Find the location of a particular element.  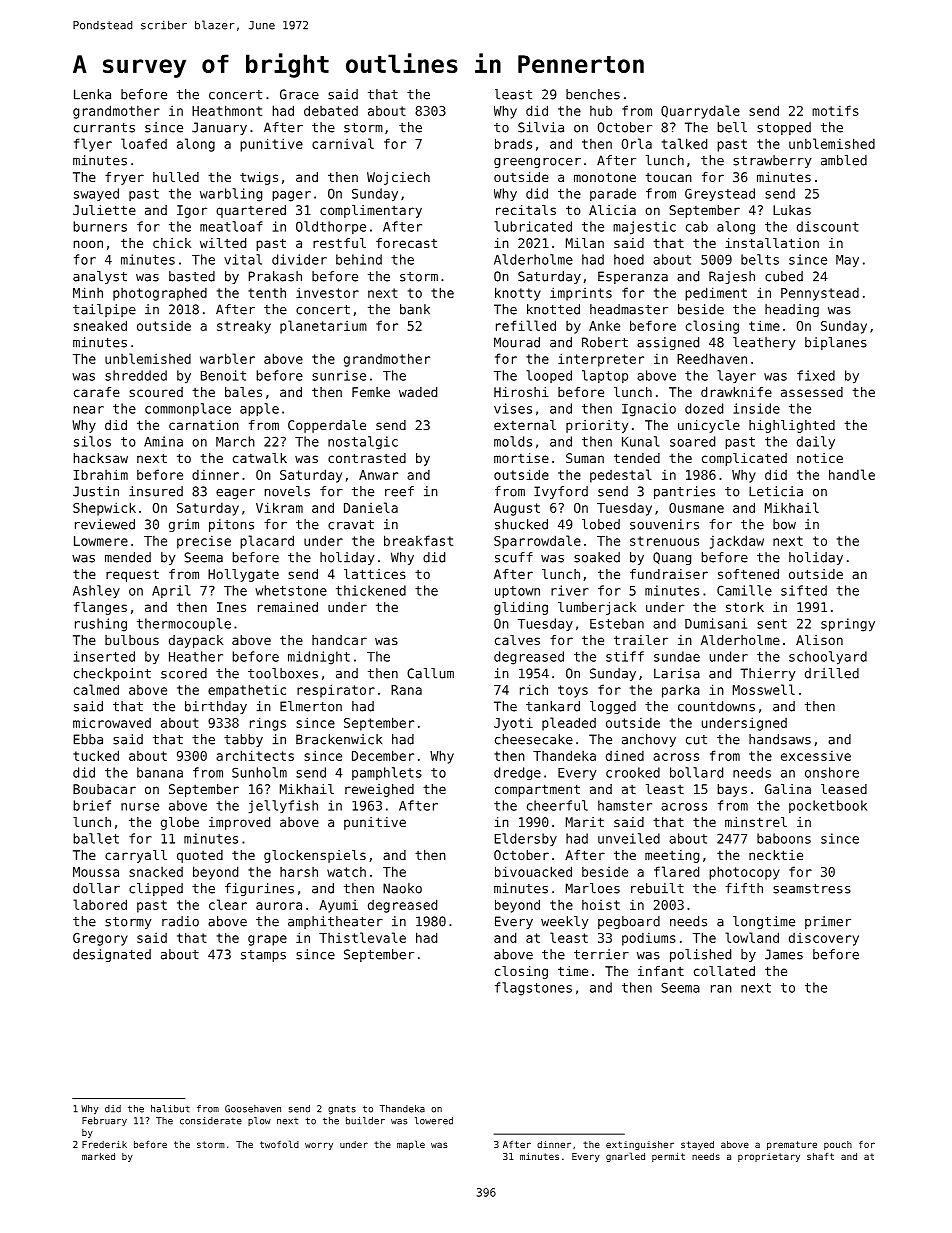

Boubacar is located at coordinates (104, 789).
